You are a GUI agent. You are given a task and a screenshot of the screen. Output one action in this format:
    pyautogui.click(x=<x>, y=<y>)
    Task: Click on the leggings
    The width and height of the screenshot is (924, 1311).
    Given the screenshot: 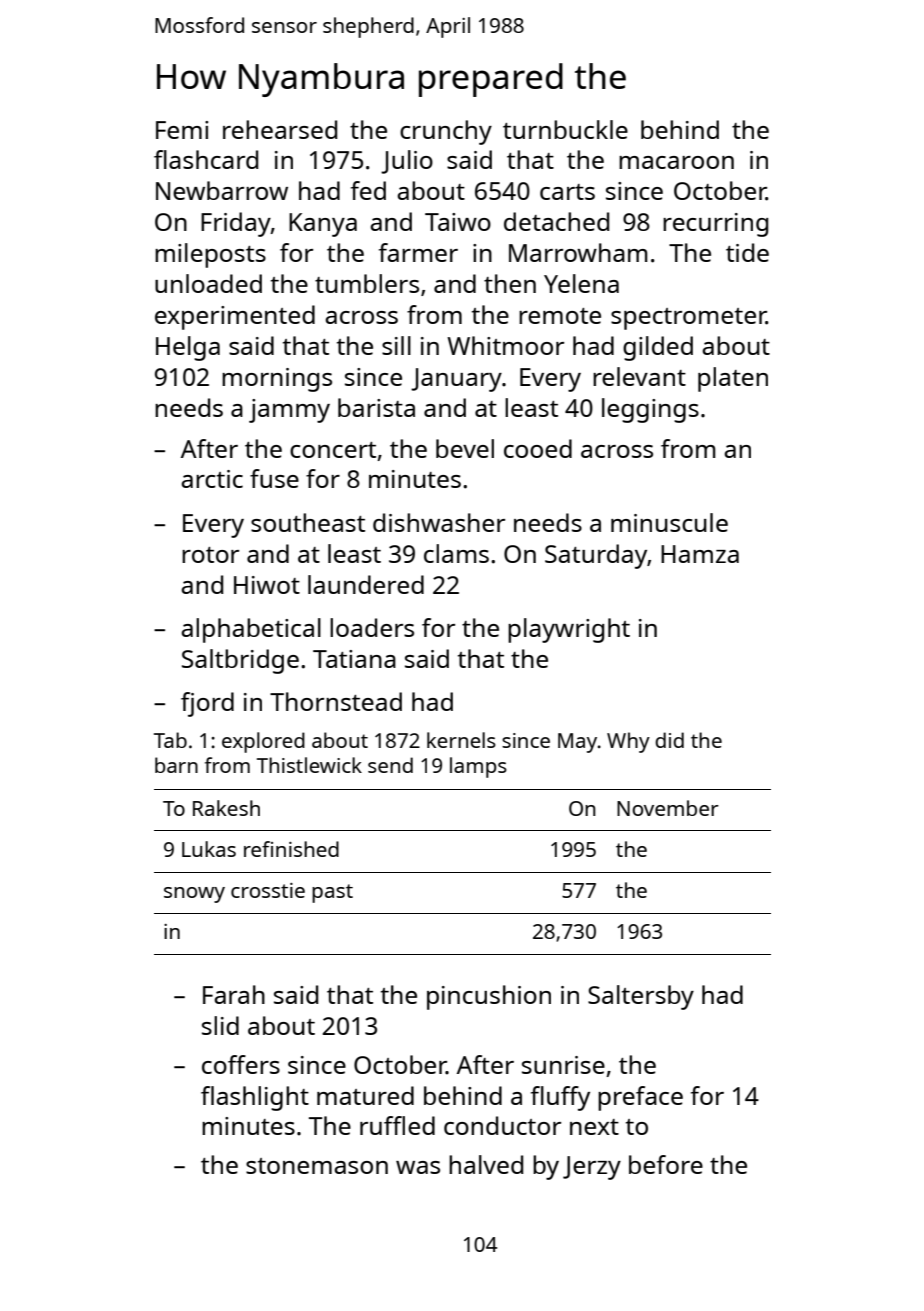 What is the action you would take?
    pyautogui.click(x=650, y=410)
